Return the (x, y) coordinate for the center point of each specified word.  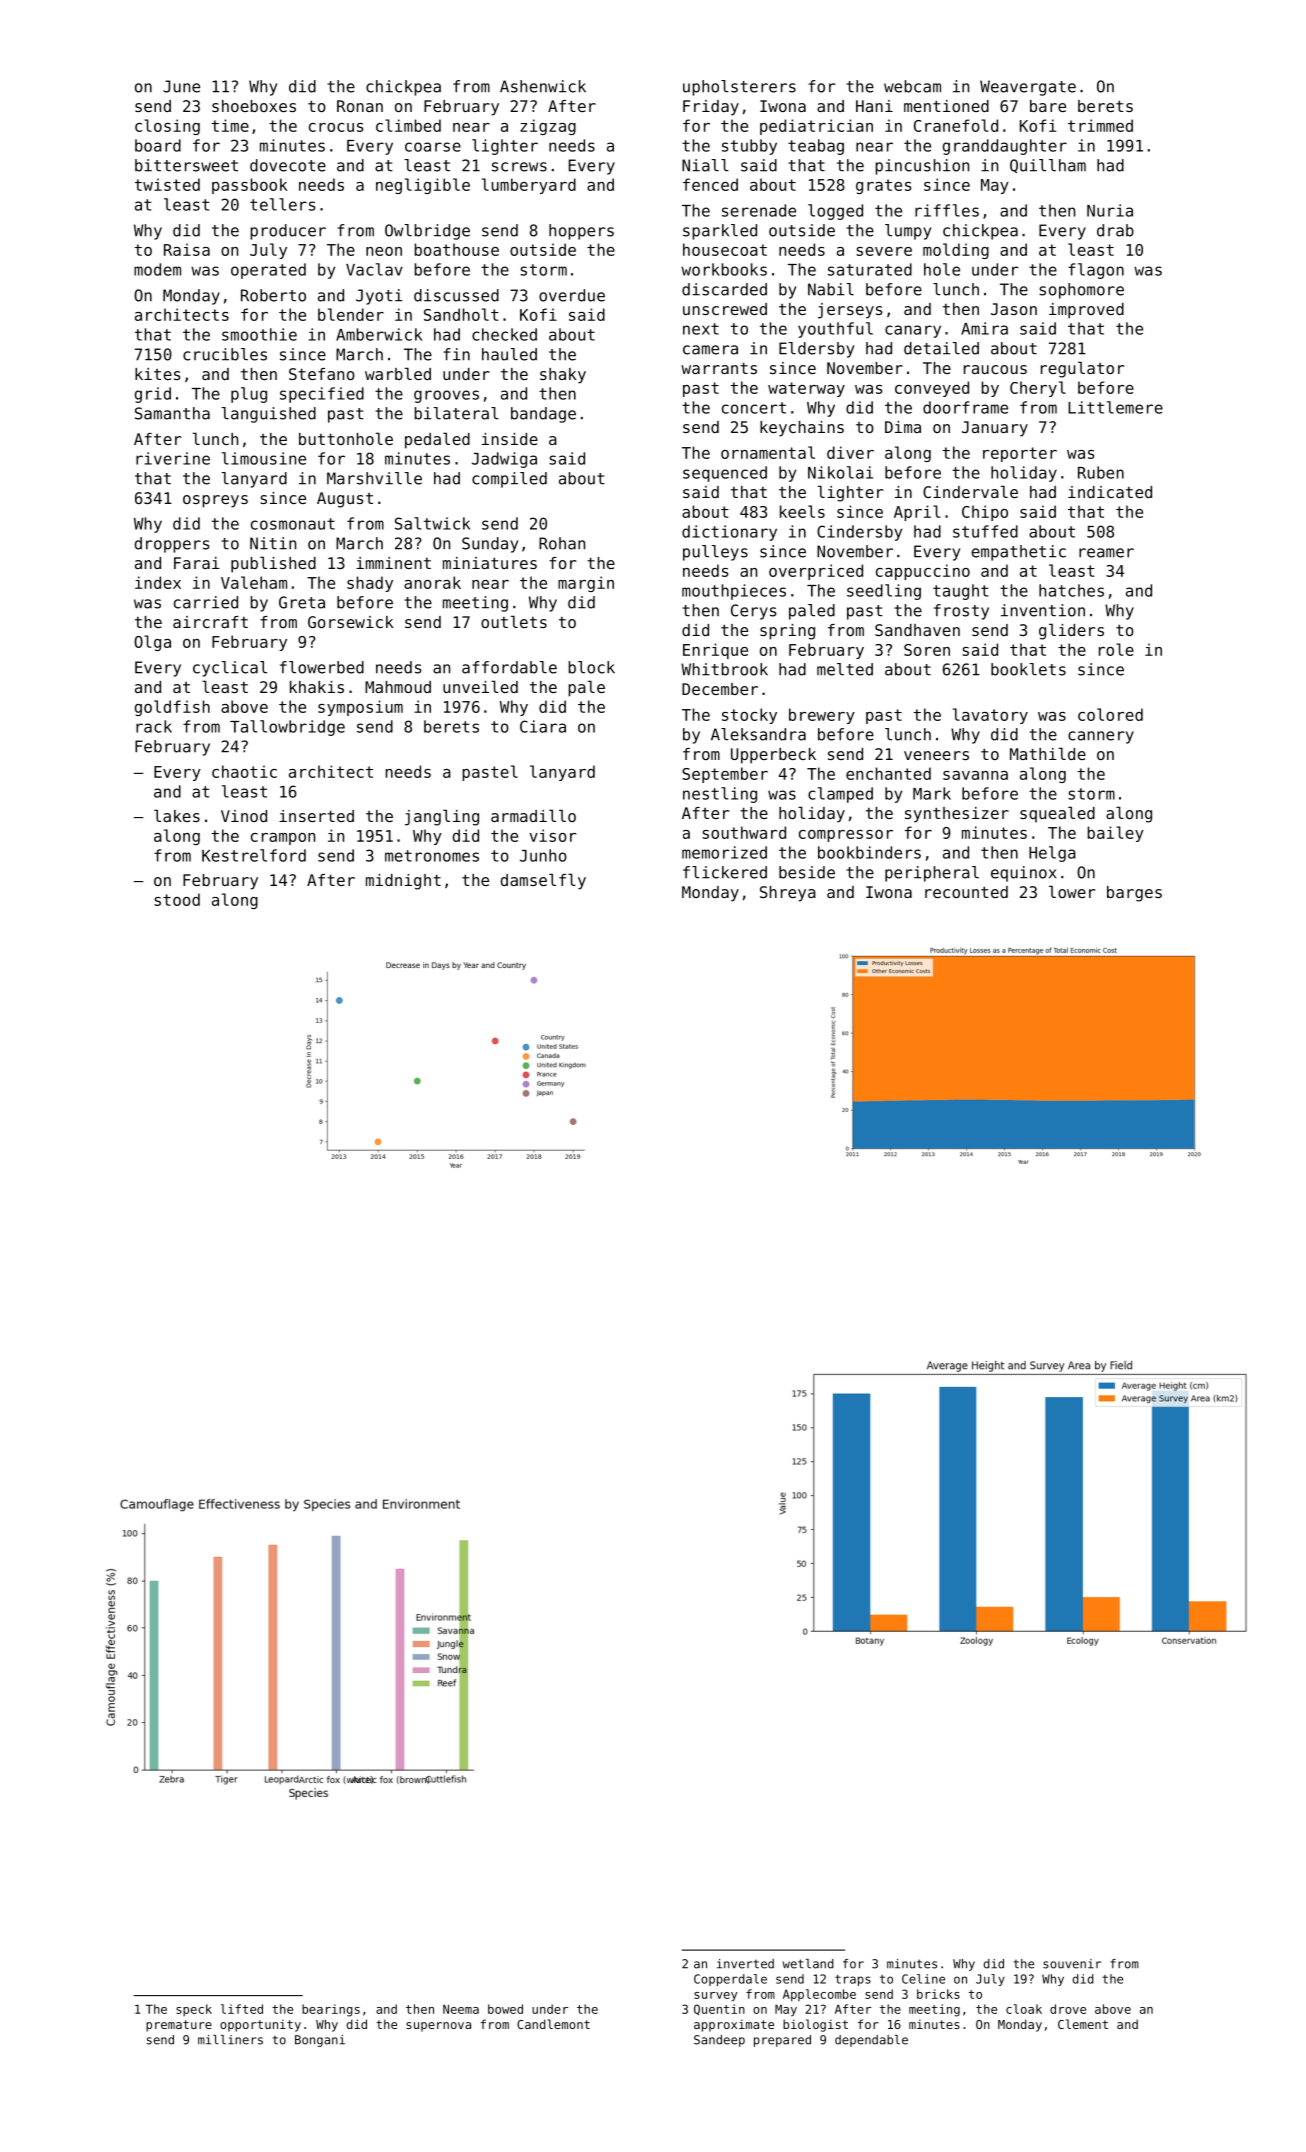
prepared (782, 2041)
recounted (966, 892)
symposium (360, 708)
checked (504, 334)
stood (177, 899)
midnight (403, 882)
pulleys (715, 553)
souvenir (1072, 1964)
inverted (745, 1964)
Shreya (788, 894)
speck (194, 2010)
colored (1110, 714)
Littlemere (1115, 407)
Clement (1083, 2024)
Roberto (273, 295)
